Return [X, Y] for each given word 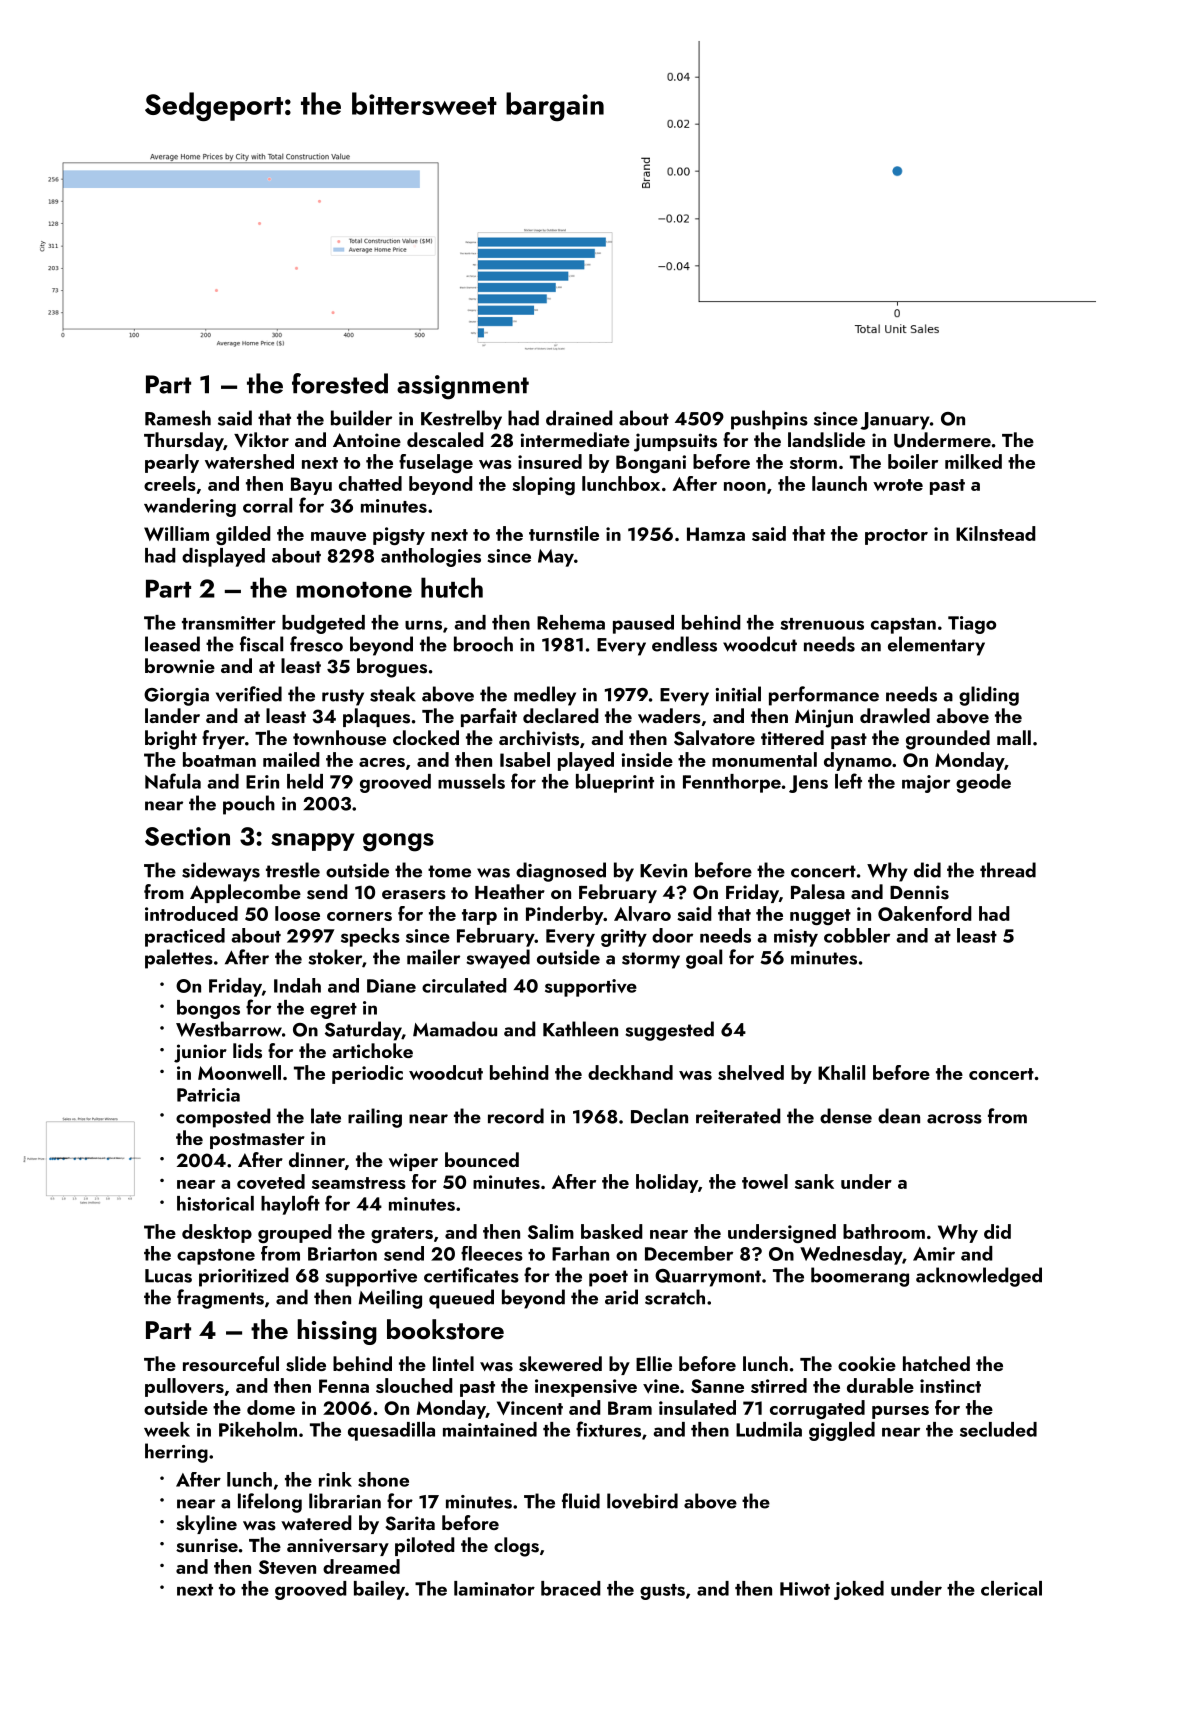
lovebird [642, 1501]
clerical [1011, 1588]
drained [579, 418]
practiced [185, 937]
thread [1008, 870]
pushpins [769, 420]
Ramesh [178, 418]
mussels [471, 781]
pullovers [184, 1387]
